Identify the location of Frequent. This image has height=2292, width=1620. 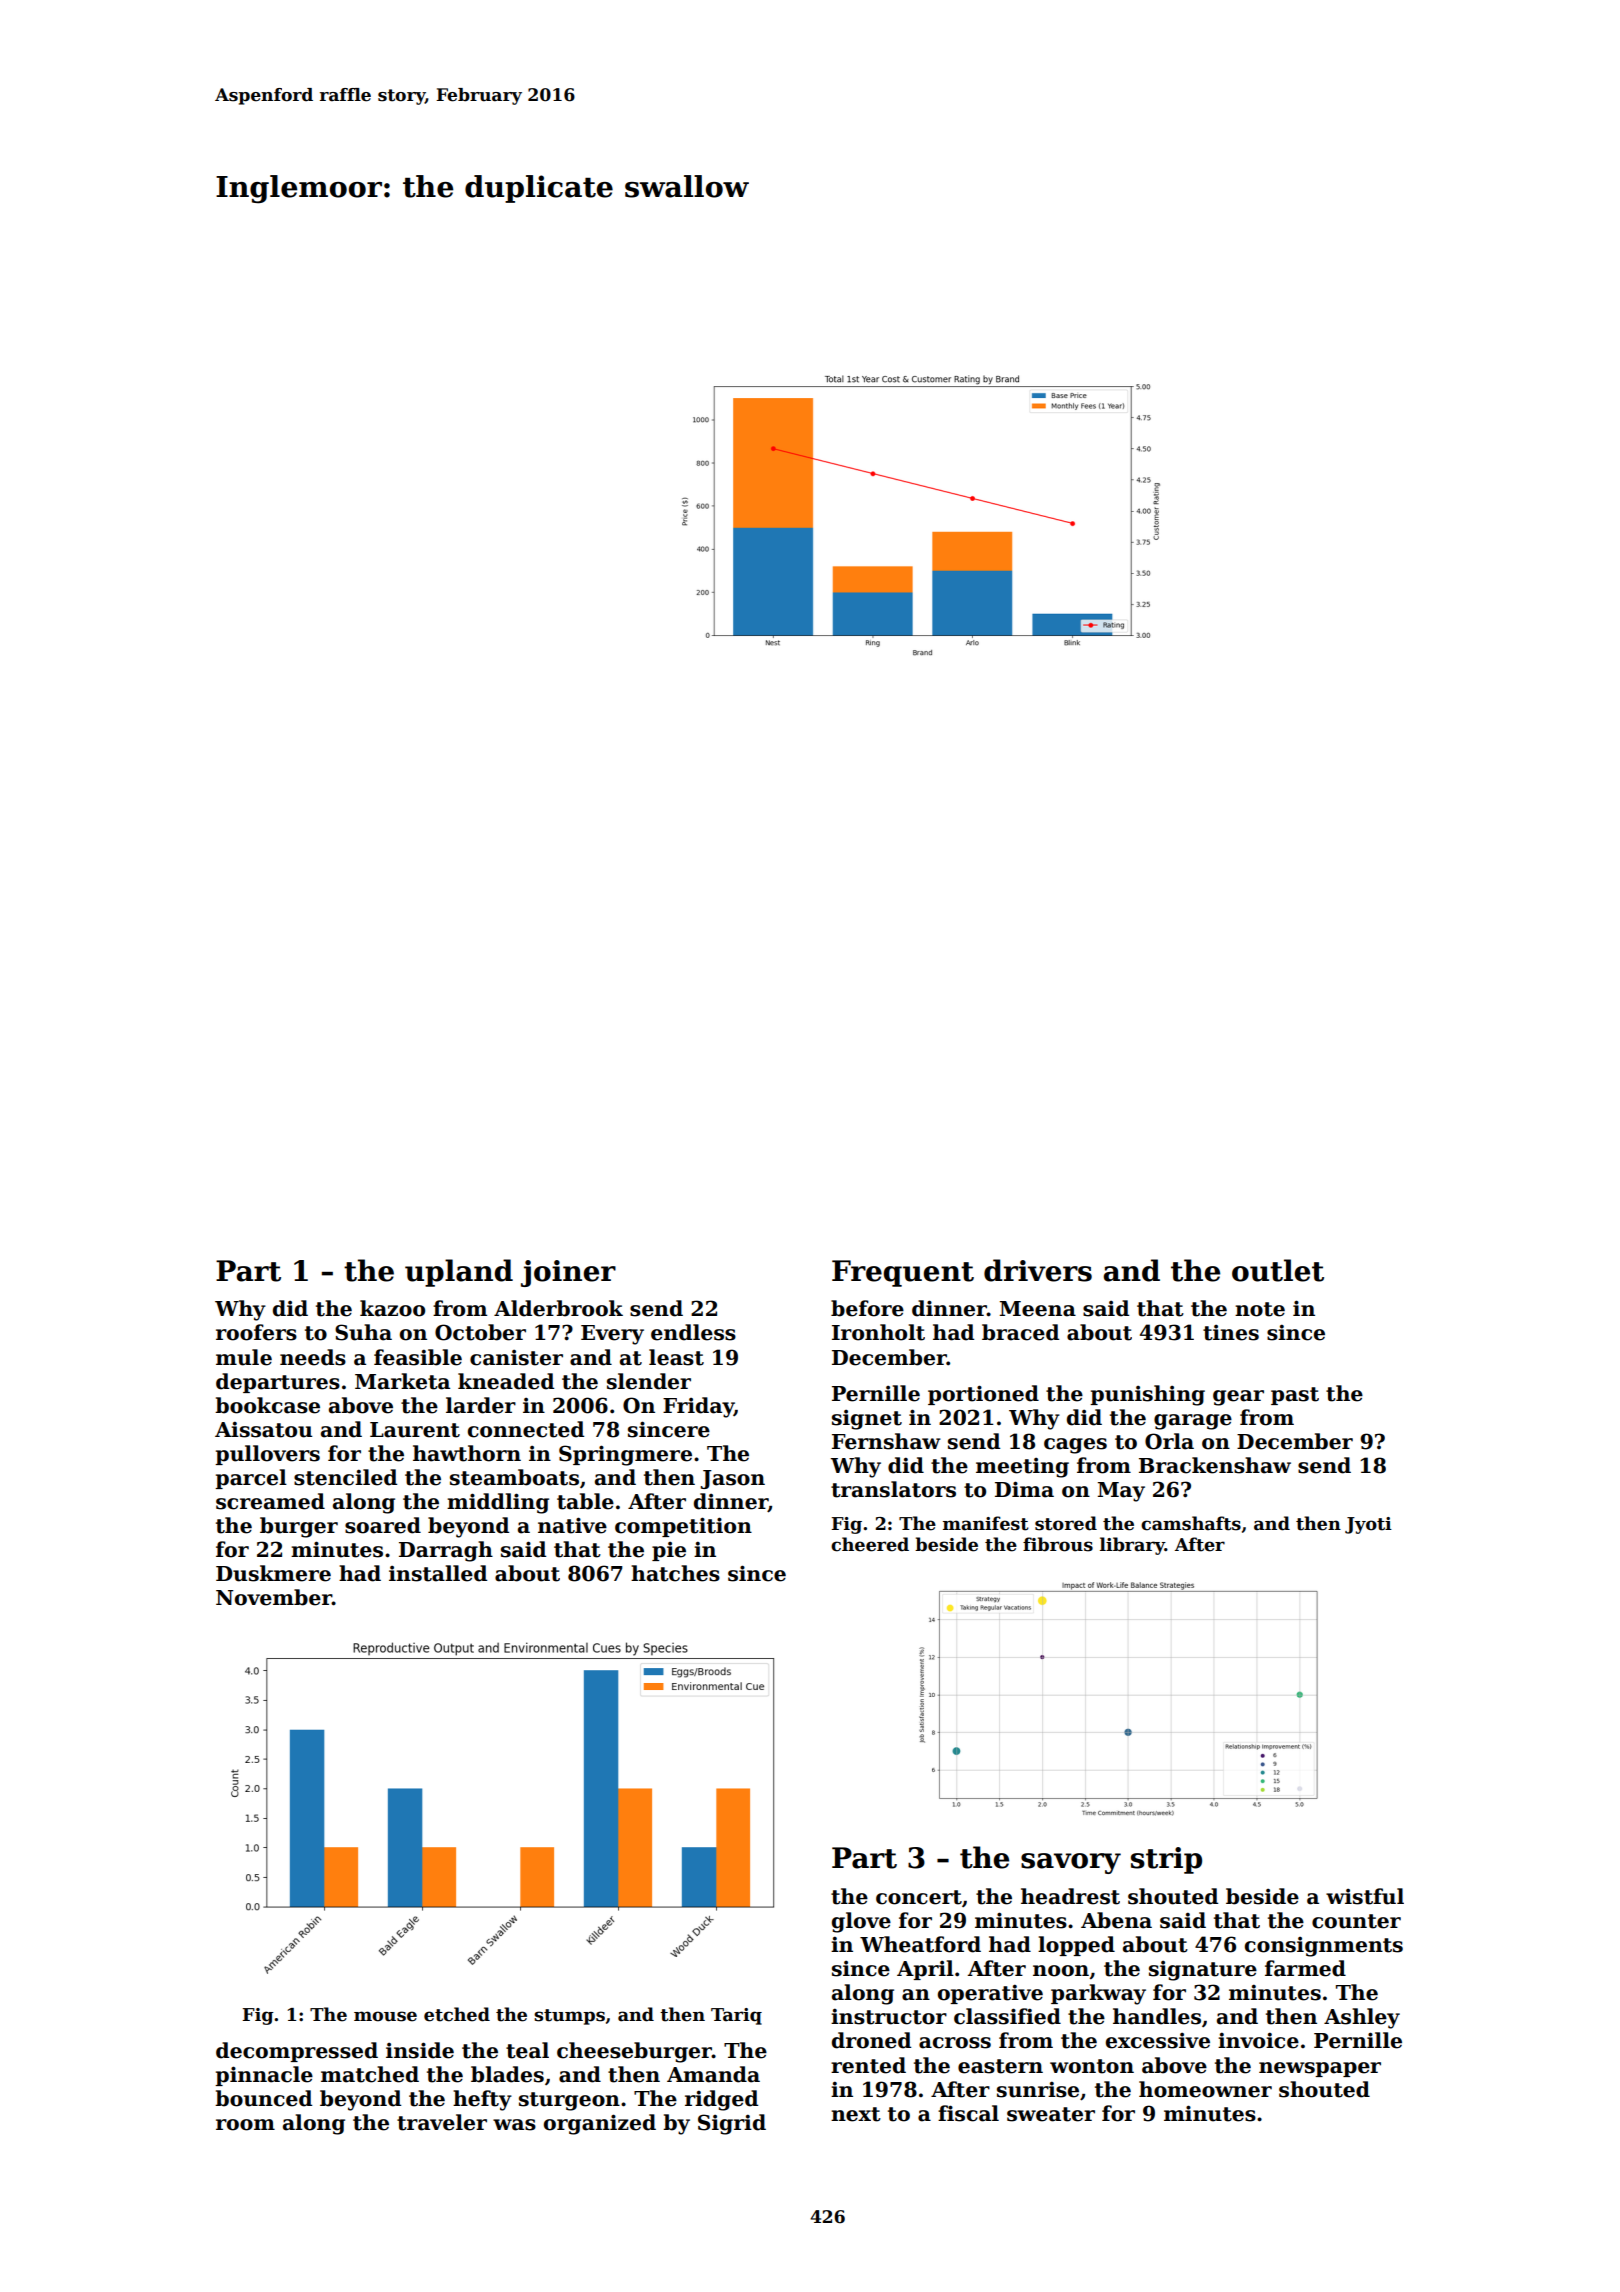
(903, 1273).
